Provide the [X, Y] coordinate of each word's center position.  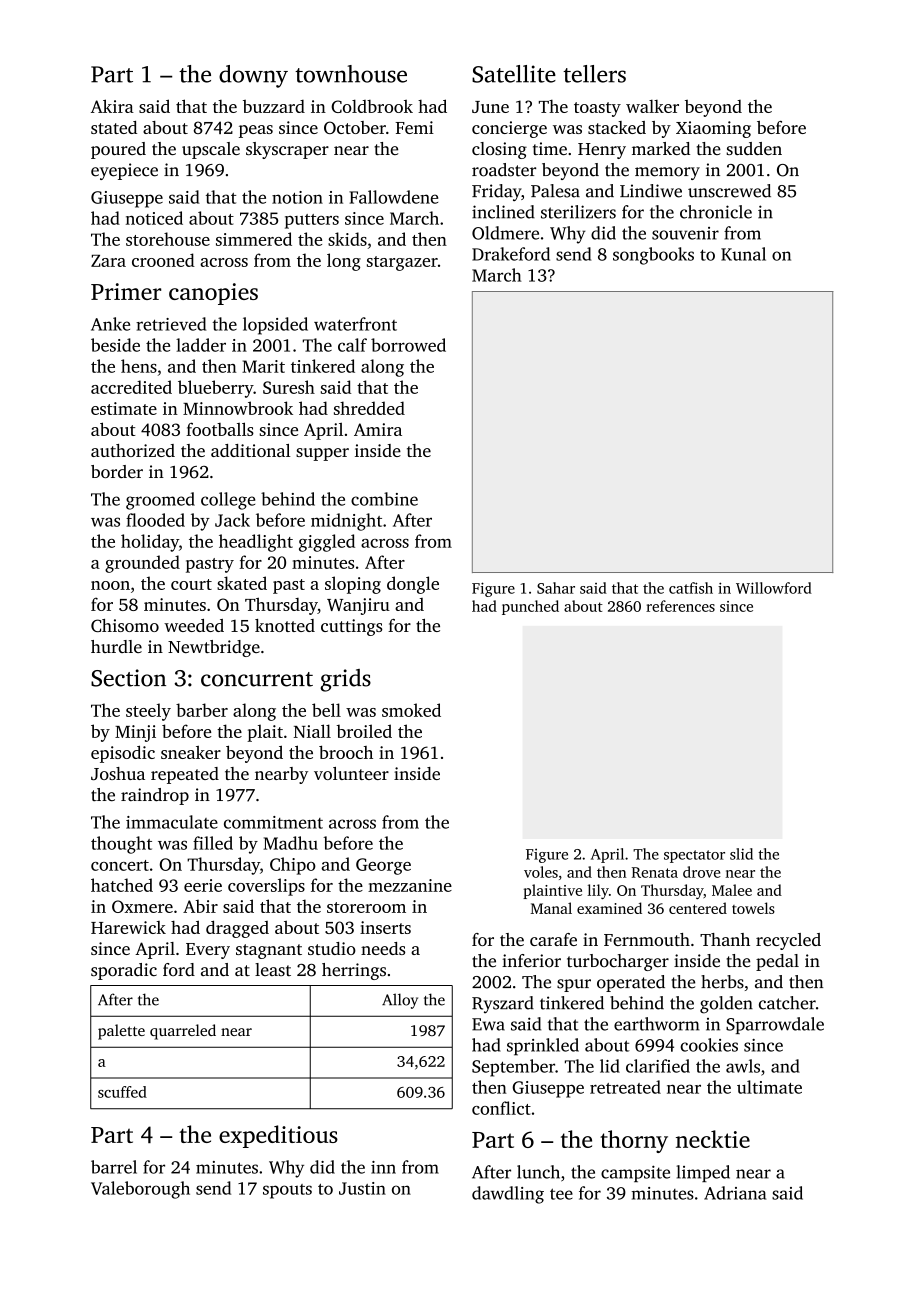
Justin [362, 1188]
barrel [114, 1167]
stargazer [402, 263]
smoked [411, 710]
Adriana [735, 1193]
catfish [691, 588]
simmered [254, 239]
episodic [123, 754]
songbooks [653, 256]
